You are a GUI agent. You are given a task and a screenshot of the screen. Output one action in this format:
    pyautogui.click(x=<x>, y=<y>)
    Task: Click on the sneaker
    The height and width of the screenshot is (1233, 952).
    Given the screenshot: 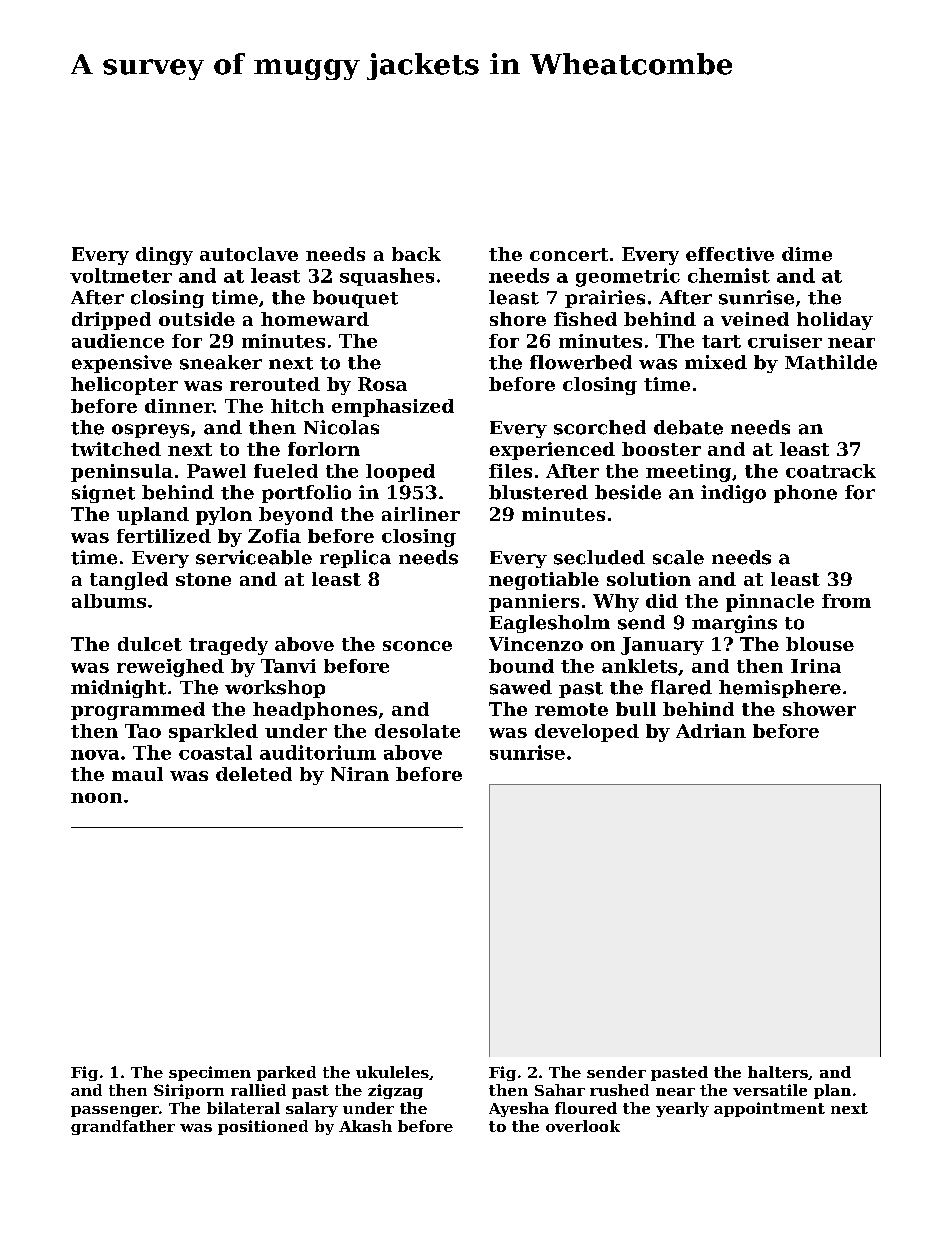 What is the action you would take?
    pyautogui.click(x=221, y=362)
